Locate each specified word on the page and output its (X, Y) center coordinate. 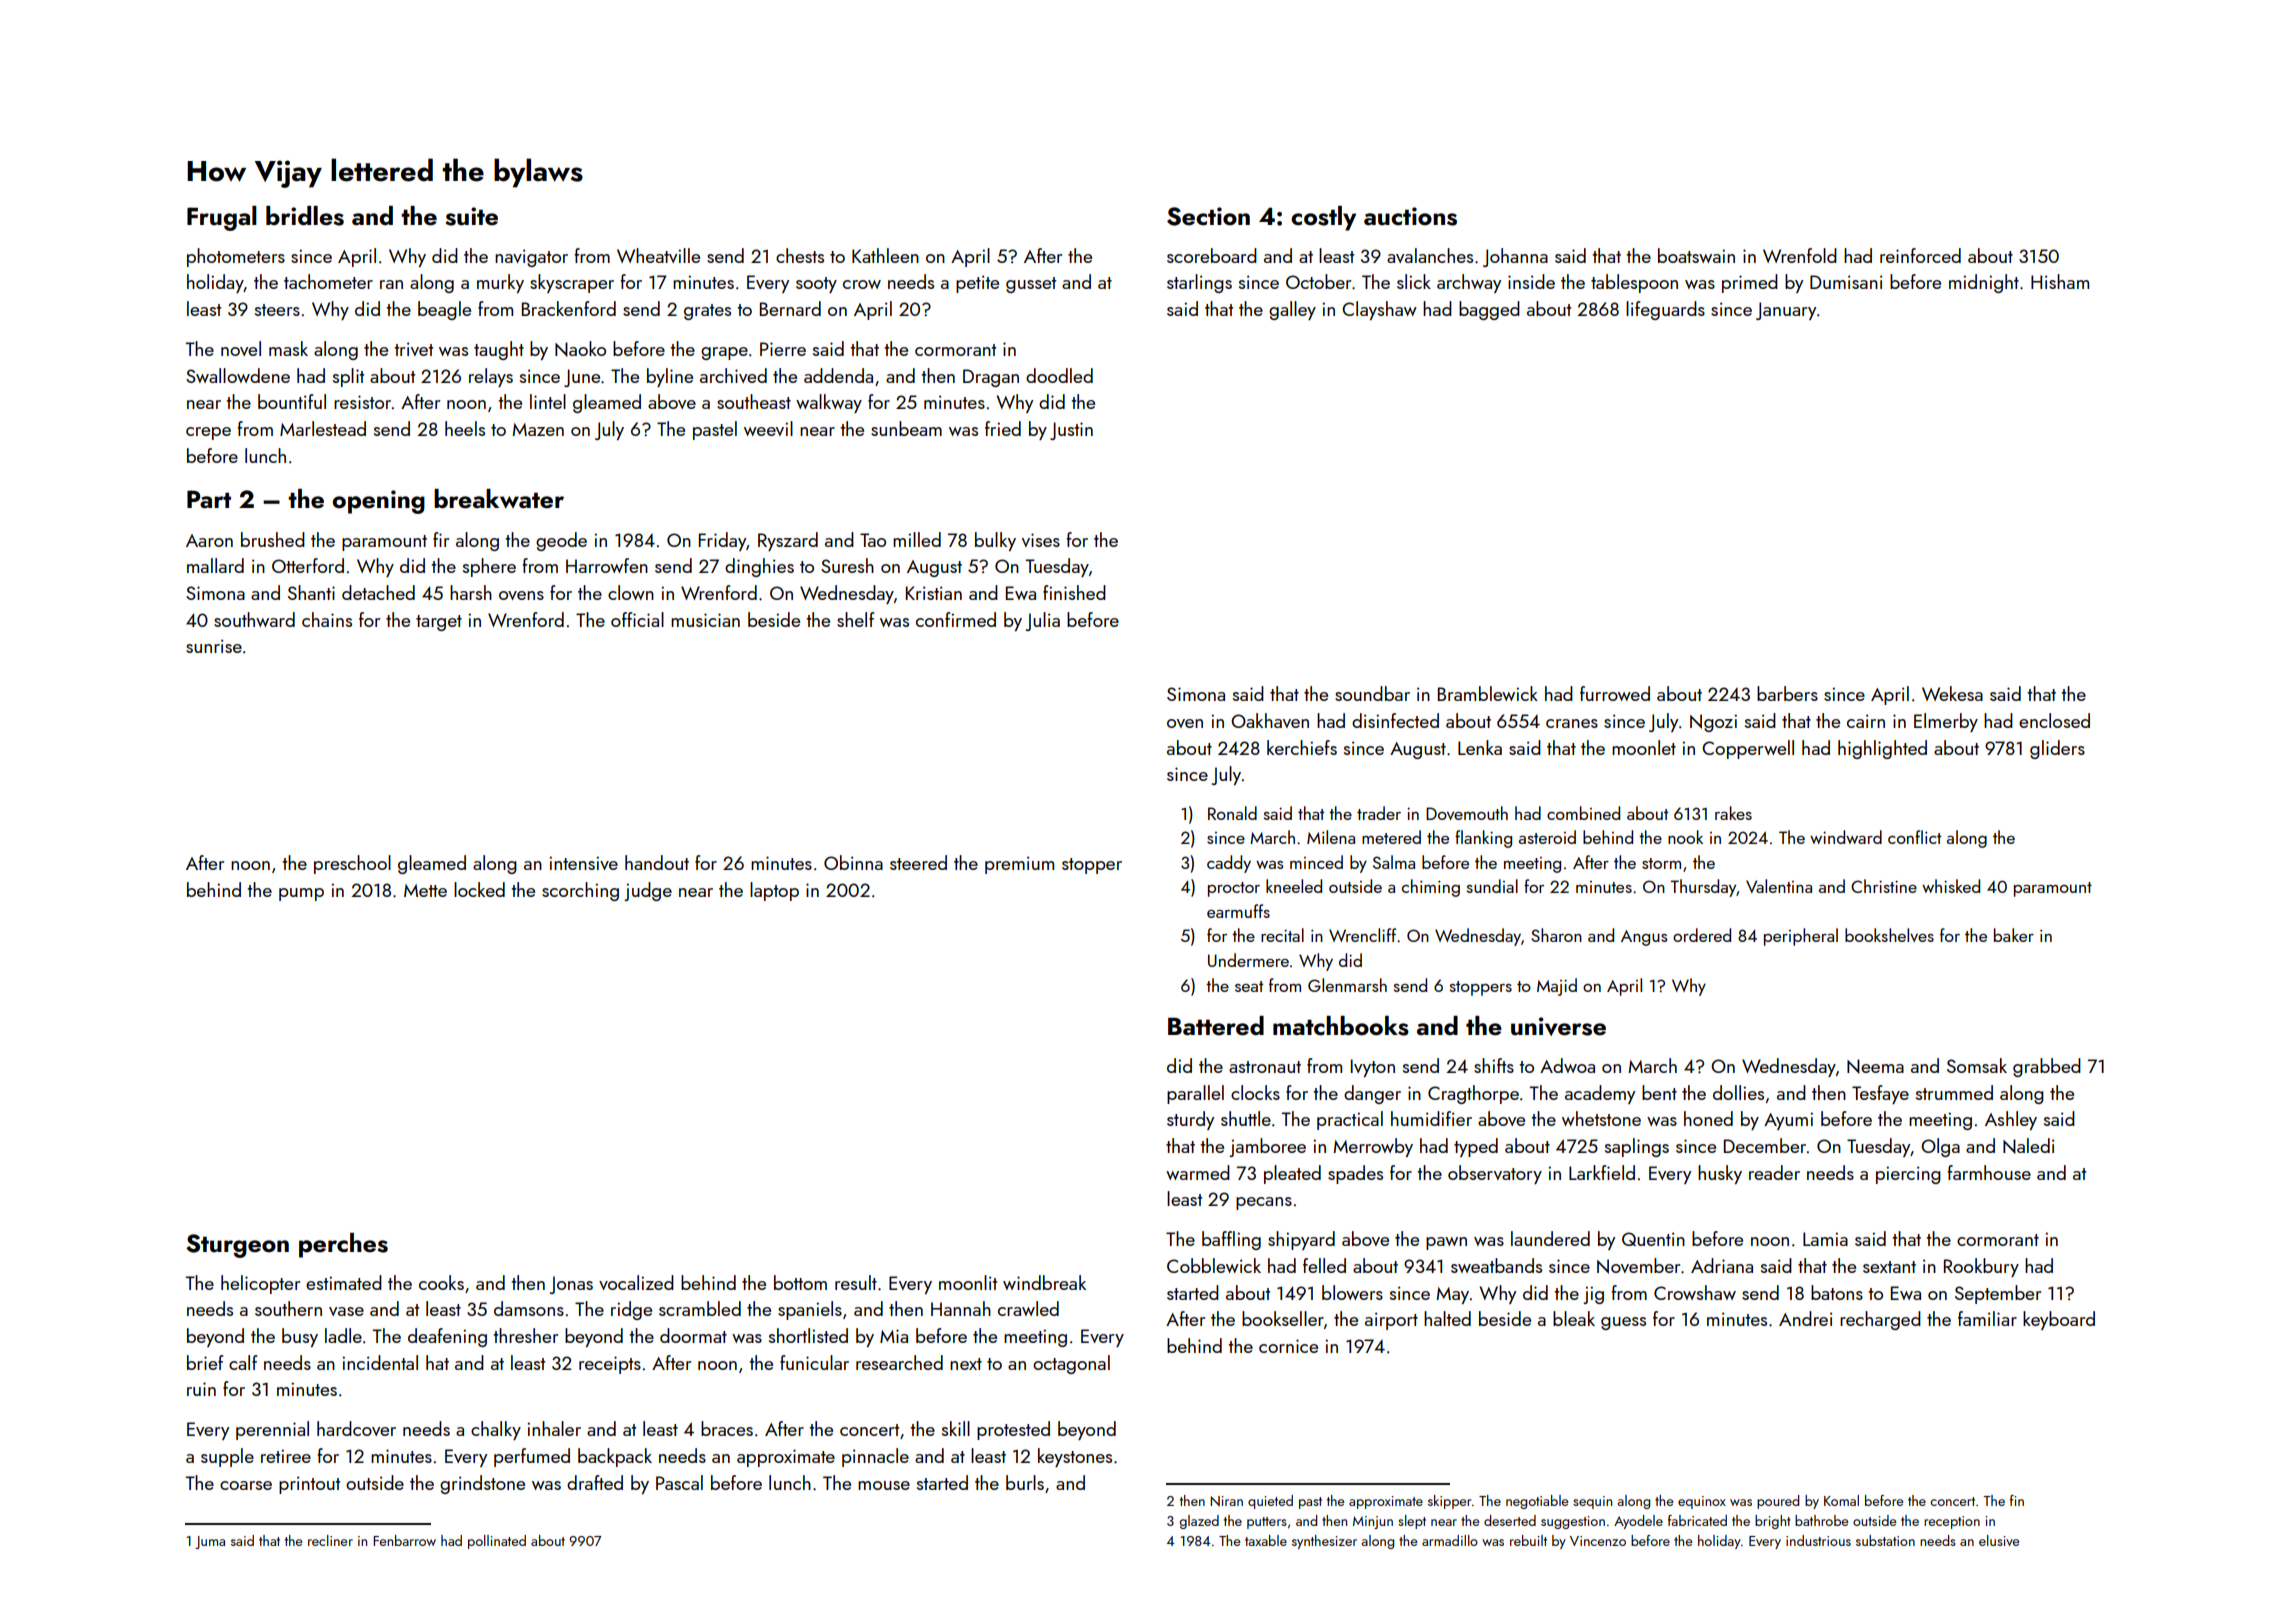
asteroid (1547, 837)
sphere (489, 567)
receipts (610, 1365)
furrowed (1615, 693)
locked (479, 889)
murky (500, 283)
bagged (1489, 310)
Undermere (1248, 960)
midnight (1984, 283)
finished (1074, 592)
